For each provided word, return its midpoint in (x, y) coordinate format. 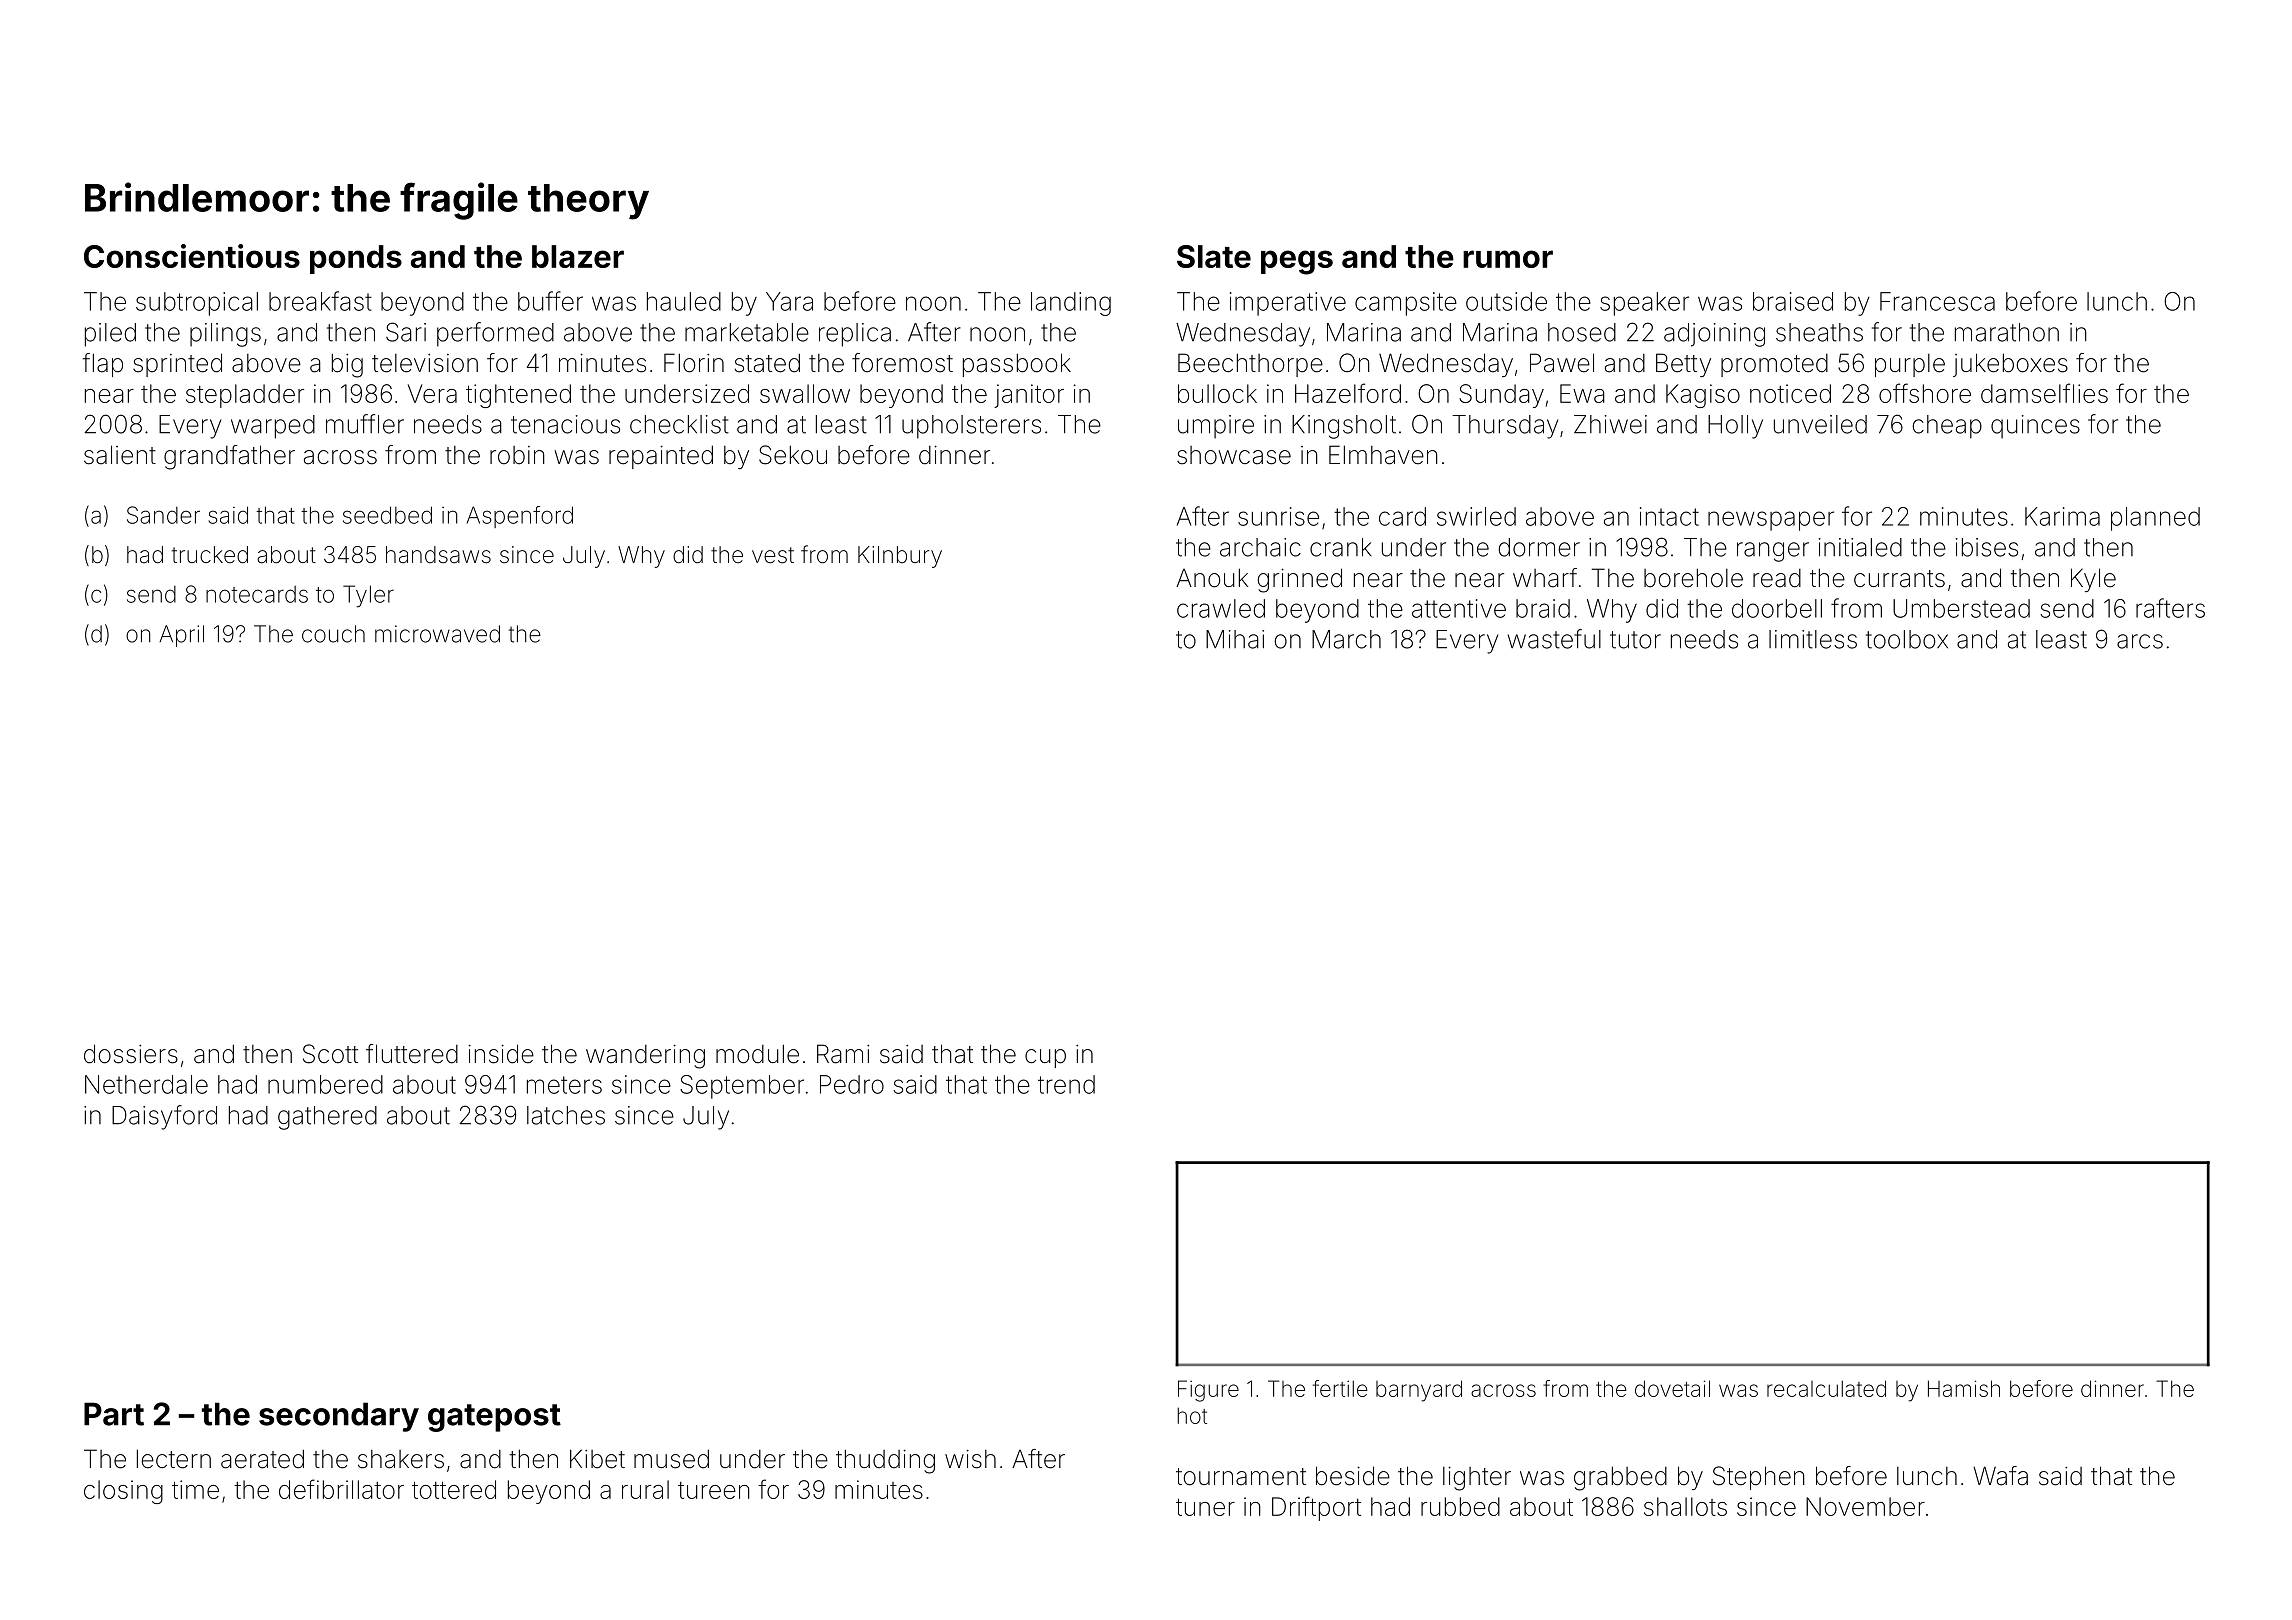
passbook (1017, 365)
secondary (339, 1417)
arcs (2140, 641)
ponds (356, 259)
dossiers (131, 1054)
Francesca (1937, 301)
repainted (661, 457)
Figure (1208, 1391)
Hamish (1964, 1388)
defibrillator (341, 1489)
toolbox (1907, 639)
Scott (330, 1054)
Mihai (1235, 639)
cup (1045, 1058)
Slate (1214, 256)
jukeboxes (2010, 365)
